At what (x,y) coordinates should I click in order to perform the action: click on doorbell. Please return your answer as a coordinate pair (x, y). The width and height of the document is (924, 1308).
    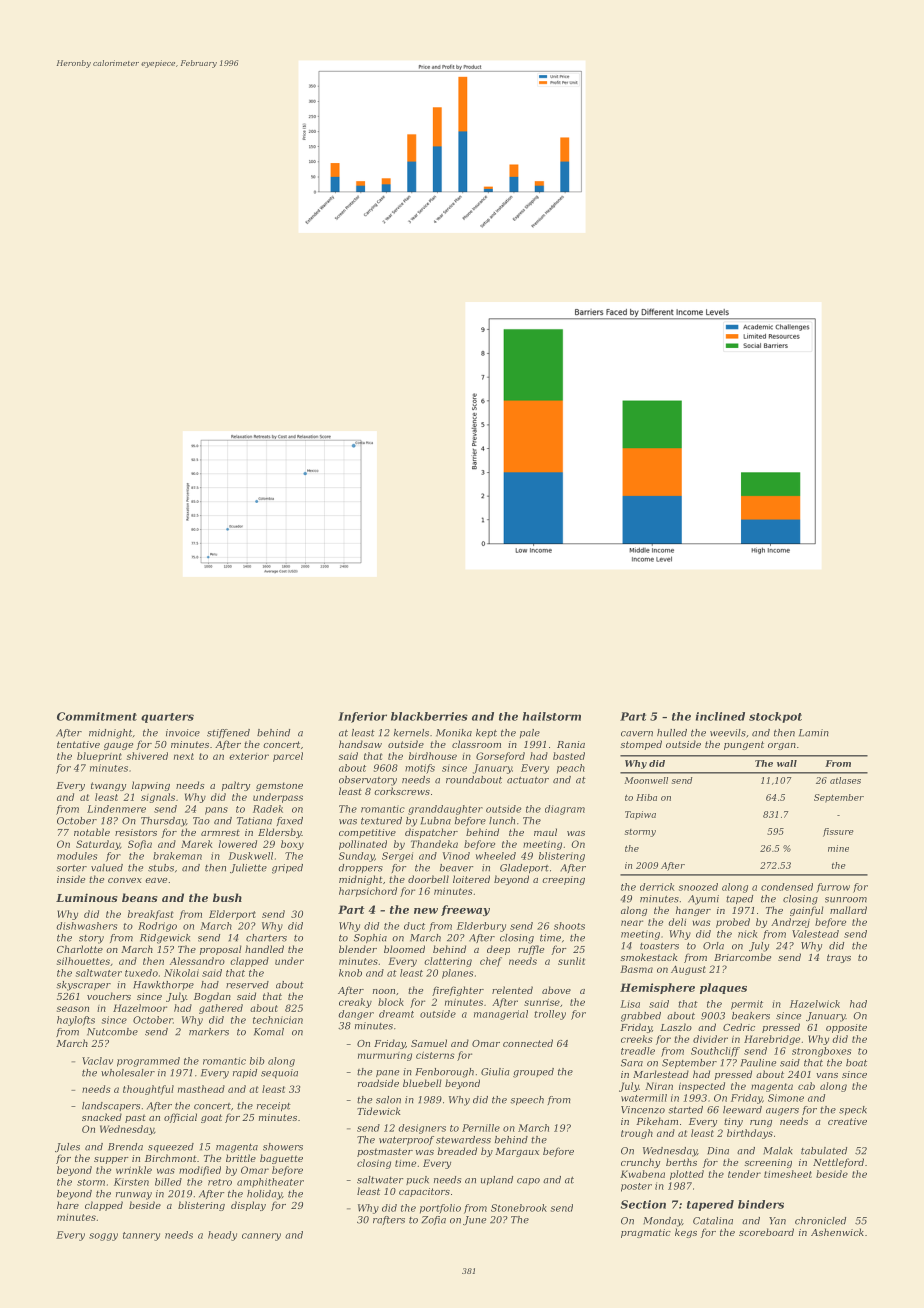
    Looking at the image, I should click on (428, 879).
